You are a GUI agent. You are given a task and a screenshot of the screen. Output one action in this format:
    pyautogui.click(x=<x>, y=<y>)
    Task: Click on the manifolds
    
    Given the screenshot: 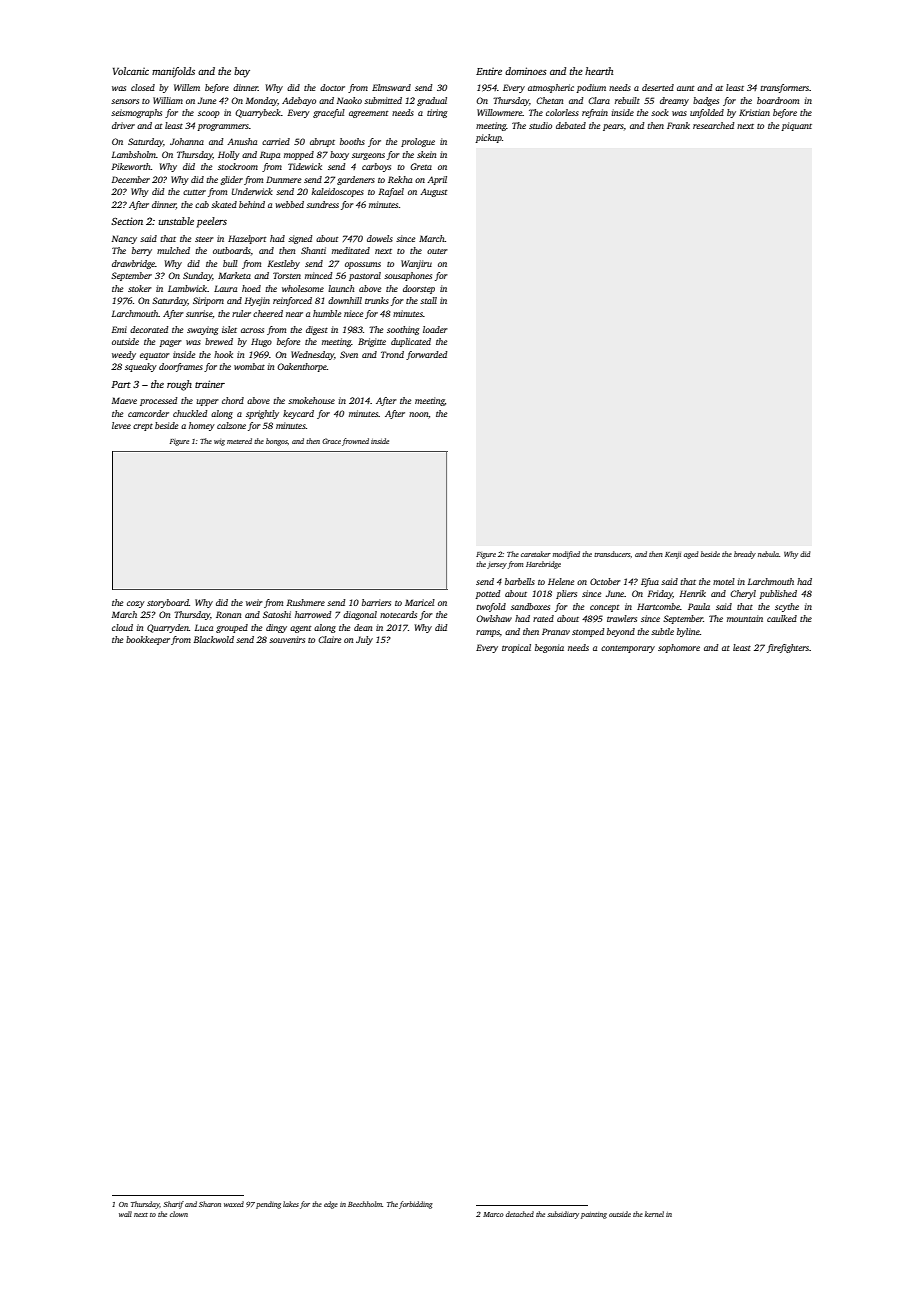 What is the action you would take?
    pyautogui.click(x=173, y=72)
